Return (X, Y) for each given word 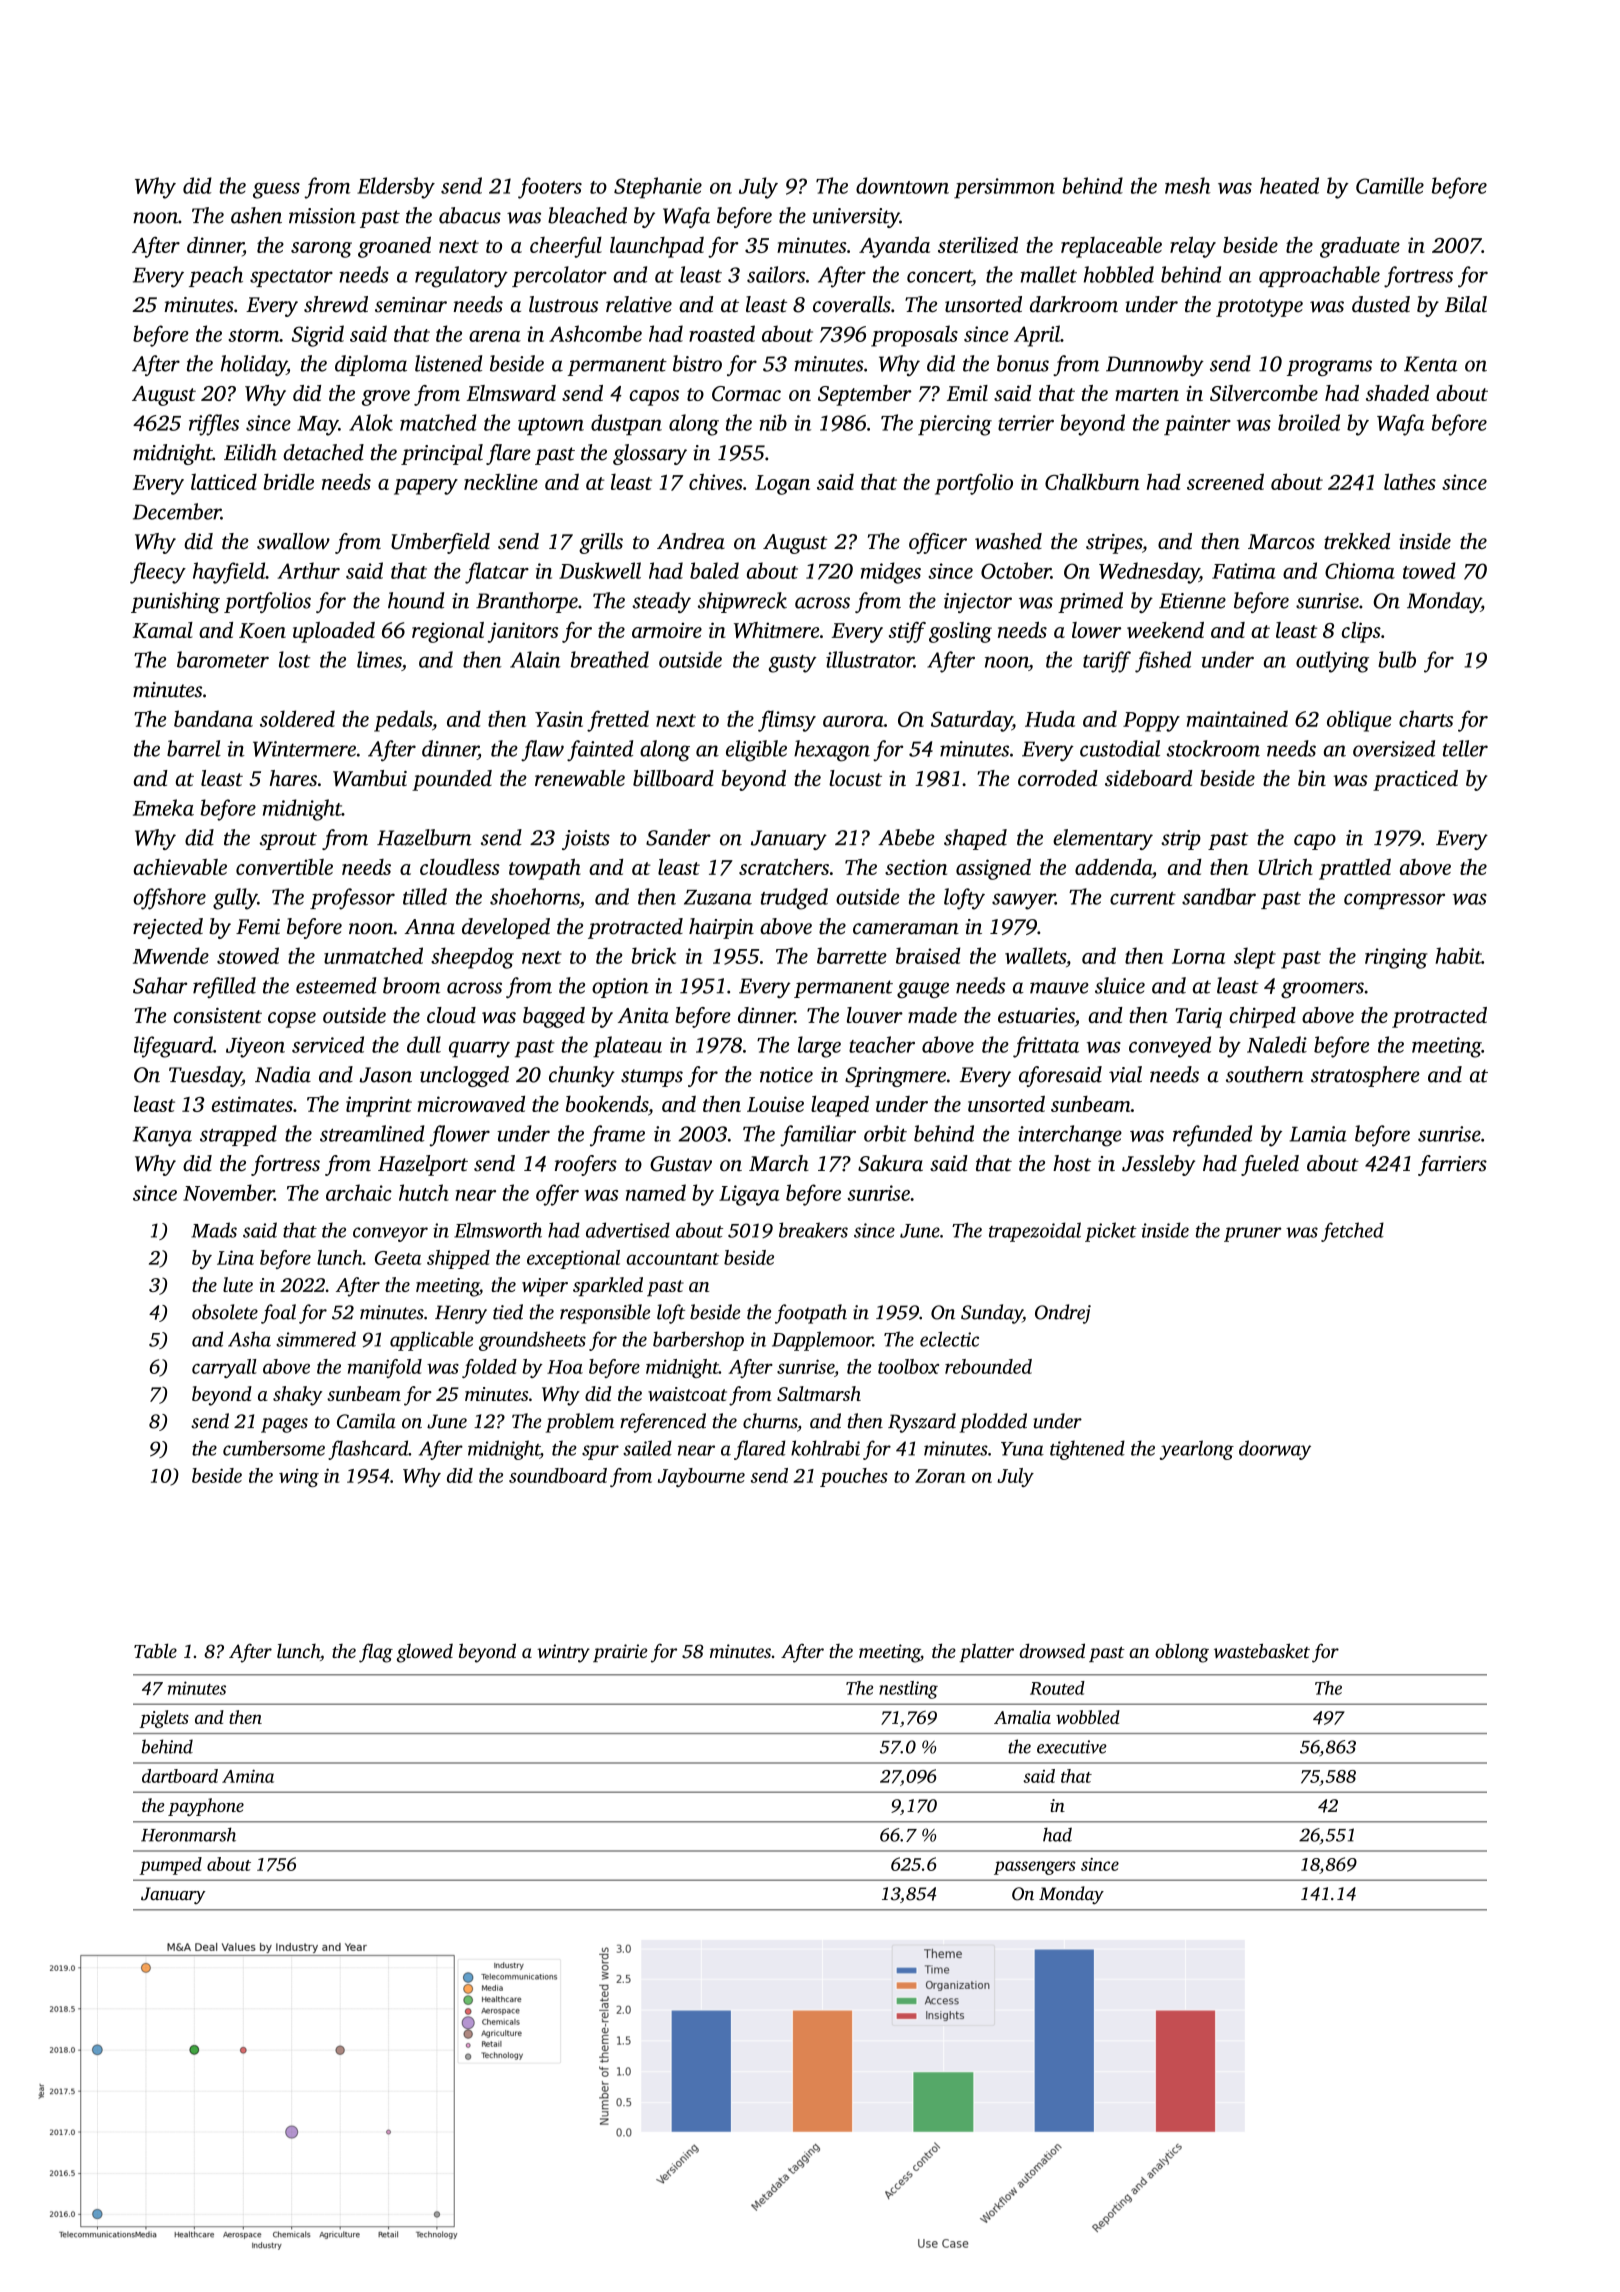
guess (276, 191)
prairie (620, 1653)
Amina (248, 1776)
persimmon (1004, 188)
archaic (359, 1192)
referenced (663, 1423)
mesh (1188, 185)
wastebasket (1262, 1650)
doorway (1275, 1450)
